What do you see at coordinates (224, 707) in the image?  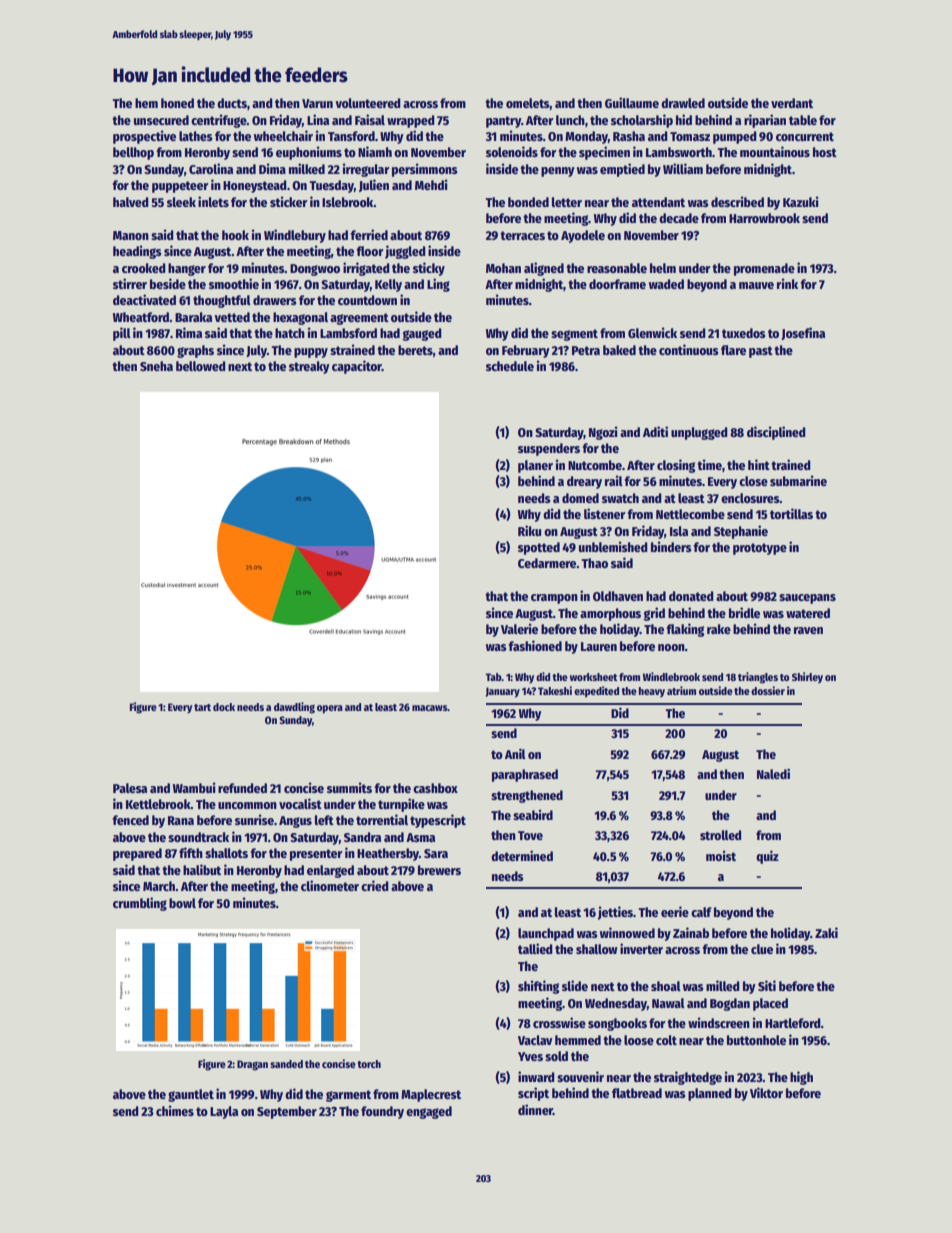 I see `dock` at bounding box center [224, 707].
